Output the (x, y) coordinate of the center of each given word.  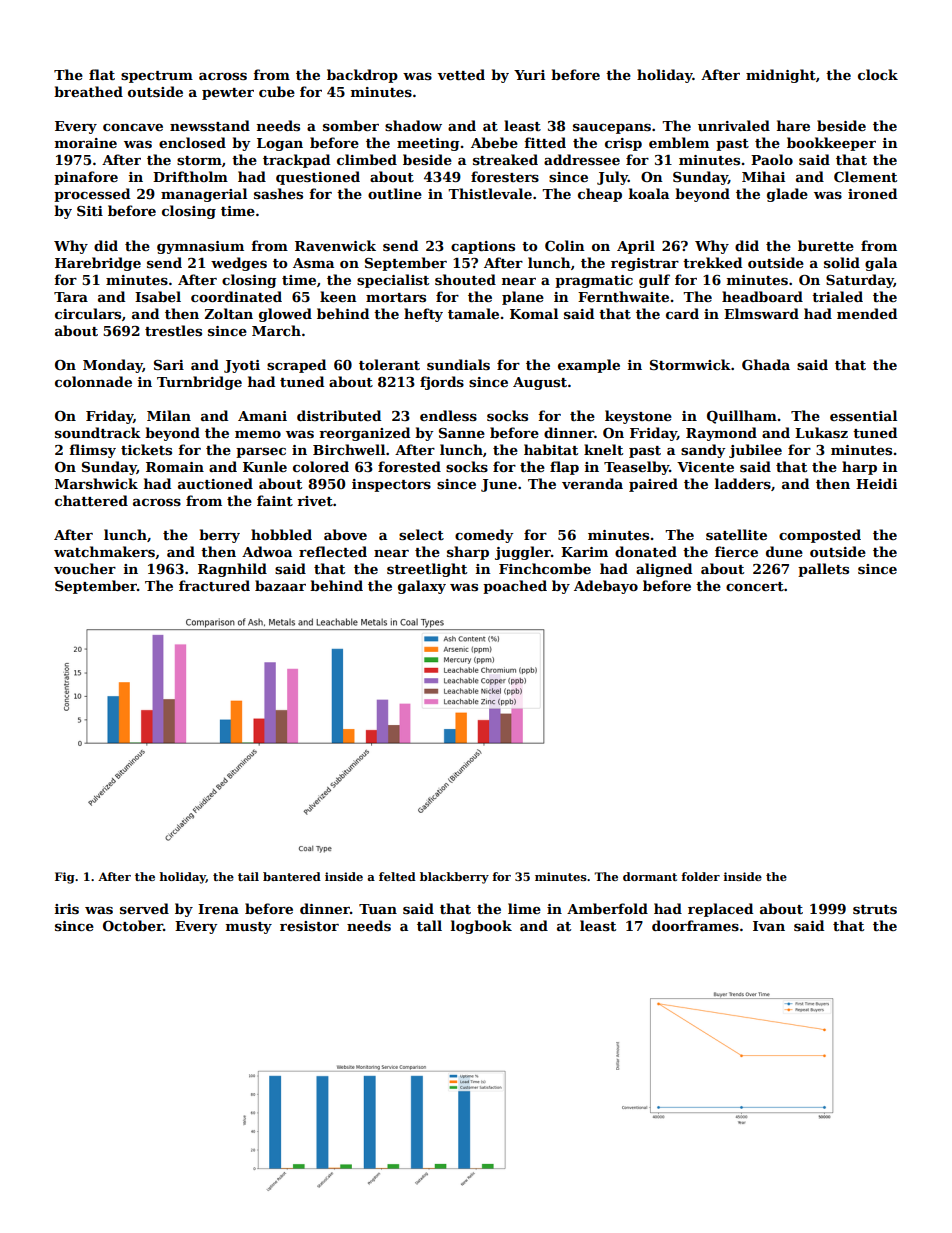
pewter (228, 94)
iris (67, 909)
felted (397, 876)
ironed (872, 193)
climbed (367, 159)
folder (700, 876)
